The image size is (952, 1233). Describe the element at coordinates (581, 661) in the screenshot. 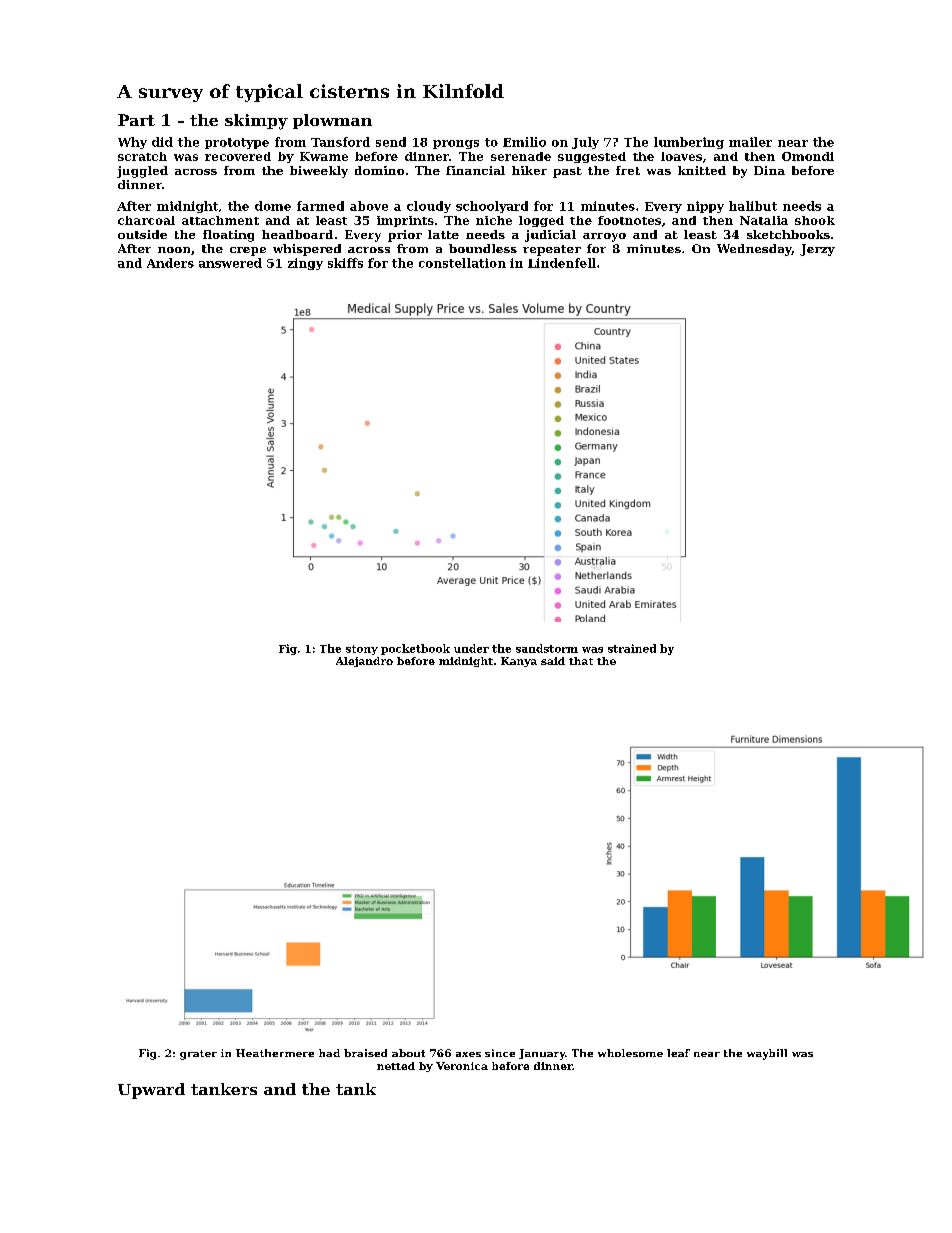

I see `that` at that location.
